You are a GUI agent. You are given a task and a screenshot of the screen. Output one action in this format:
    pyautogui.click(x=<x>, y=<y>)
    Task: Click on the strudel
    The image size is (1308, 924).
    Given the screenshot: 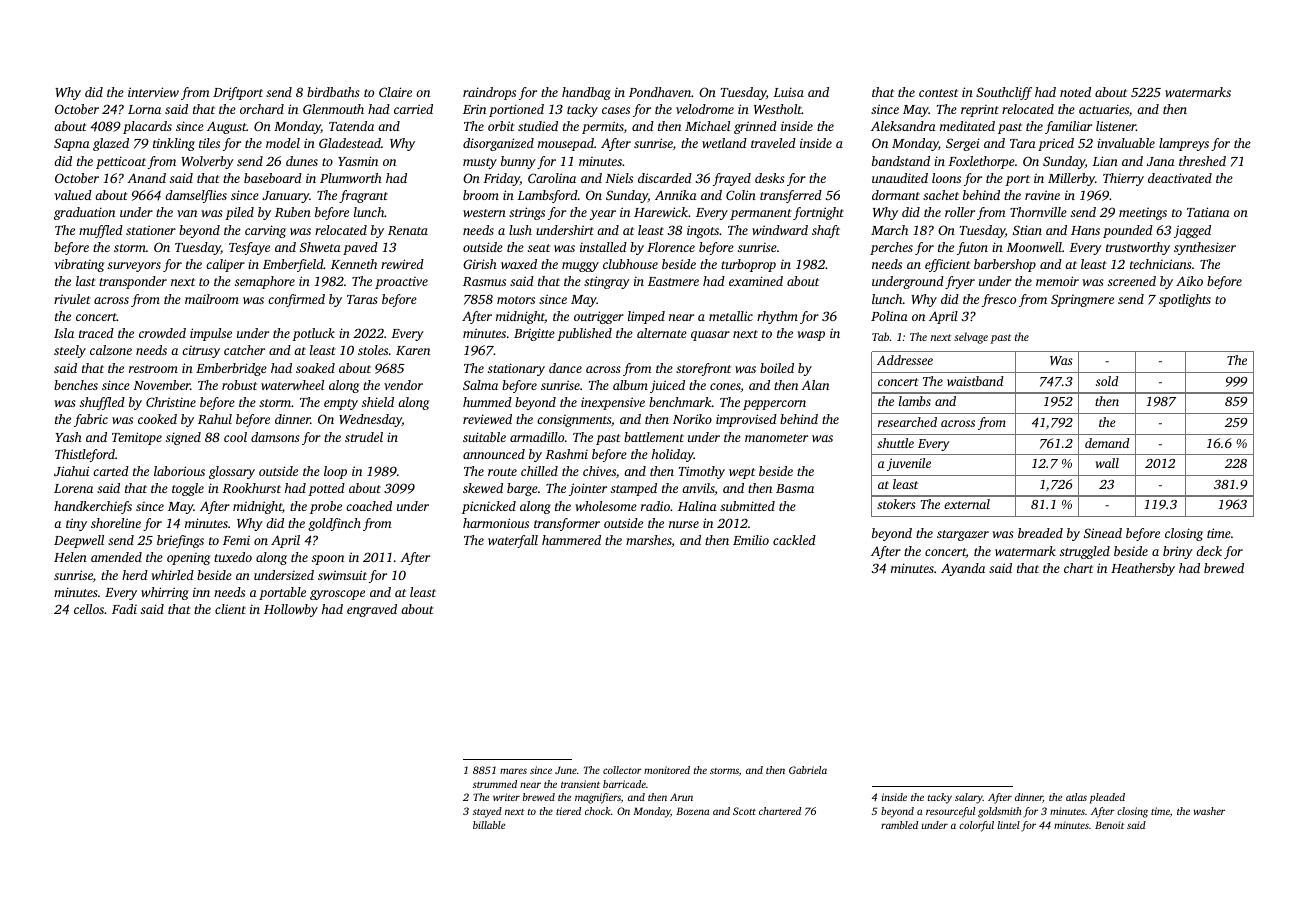 What is the action you would take?
    pyautogui.click(x=364, y=437)
